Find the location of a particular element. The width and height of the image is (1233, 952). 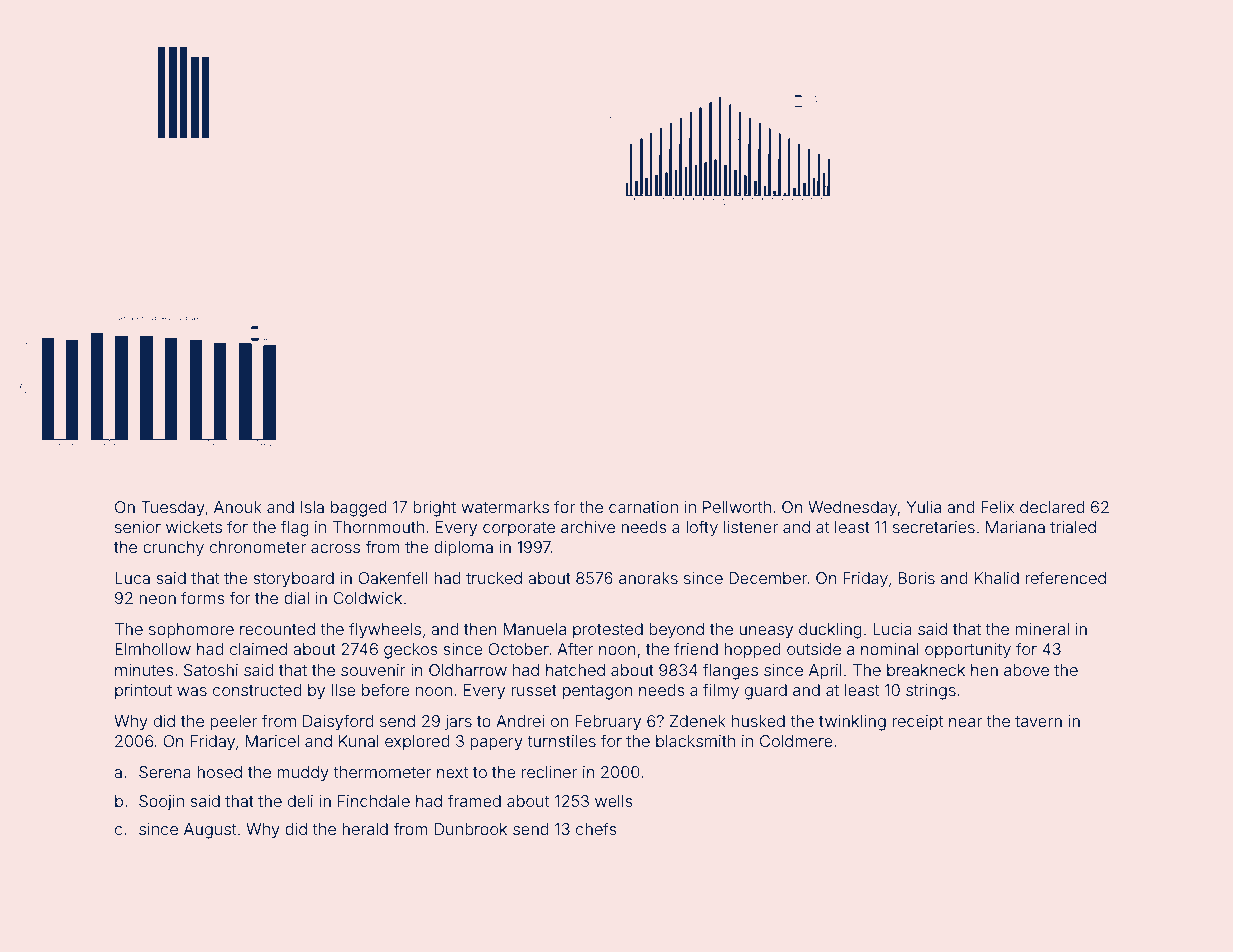

opportunity is located at coordinates (968, 651).
